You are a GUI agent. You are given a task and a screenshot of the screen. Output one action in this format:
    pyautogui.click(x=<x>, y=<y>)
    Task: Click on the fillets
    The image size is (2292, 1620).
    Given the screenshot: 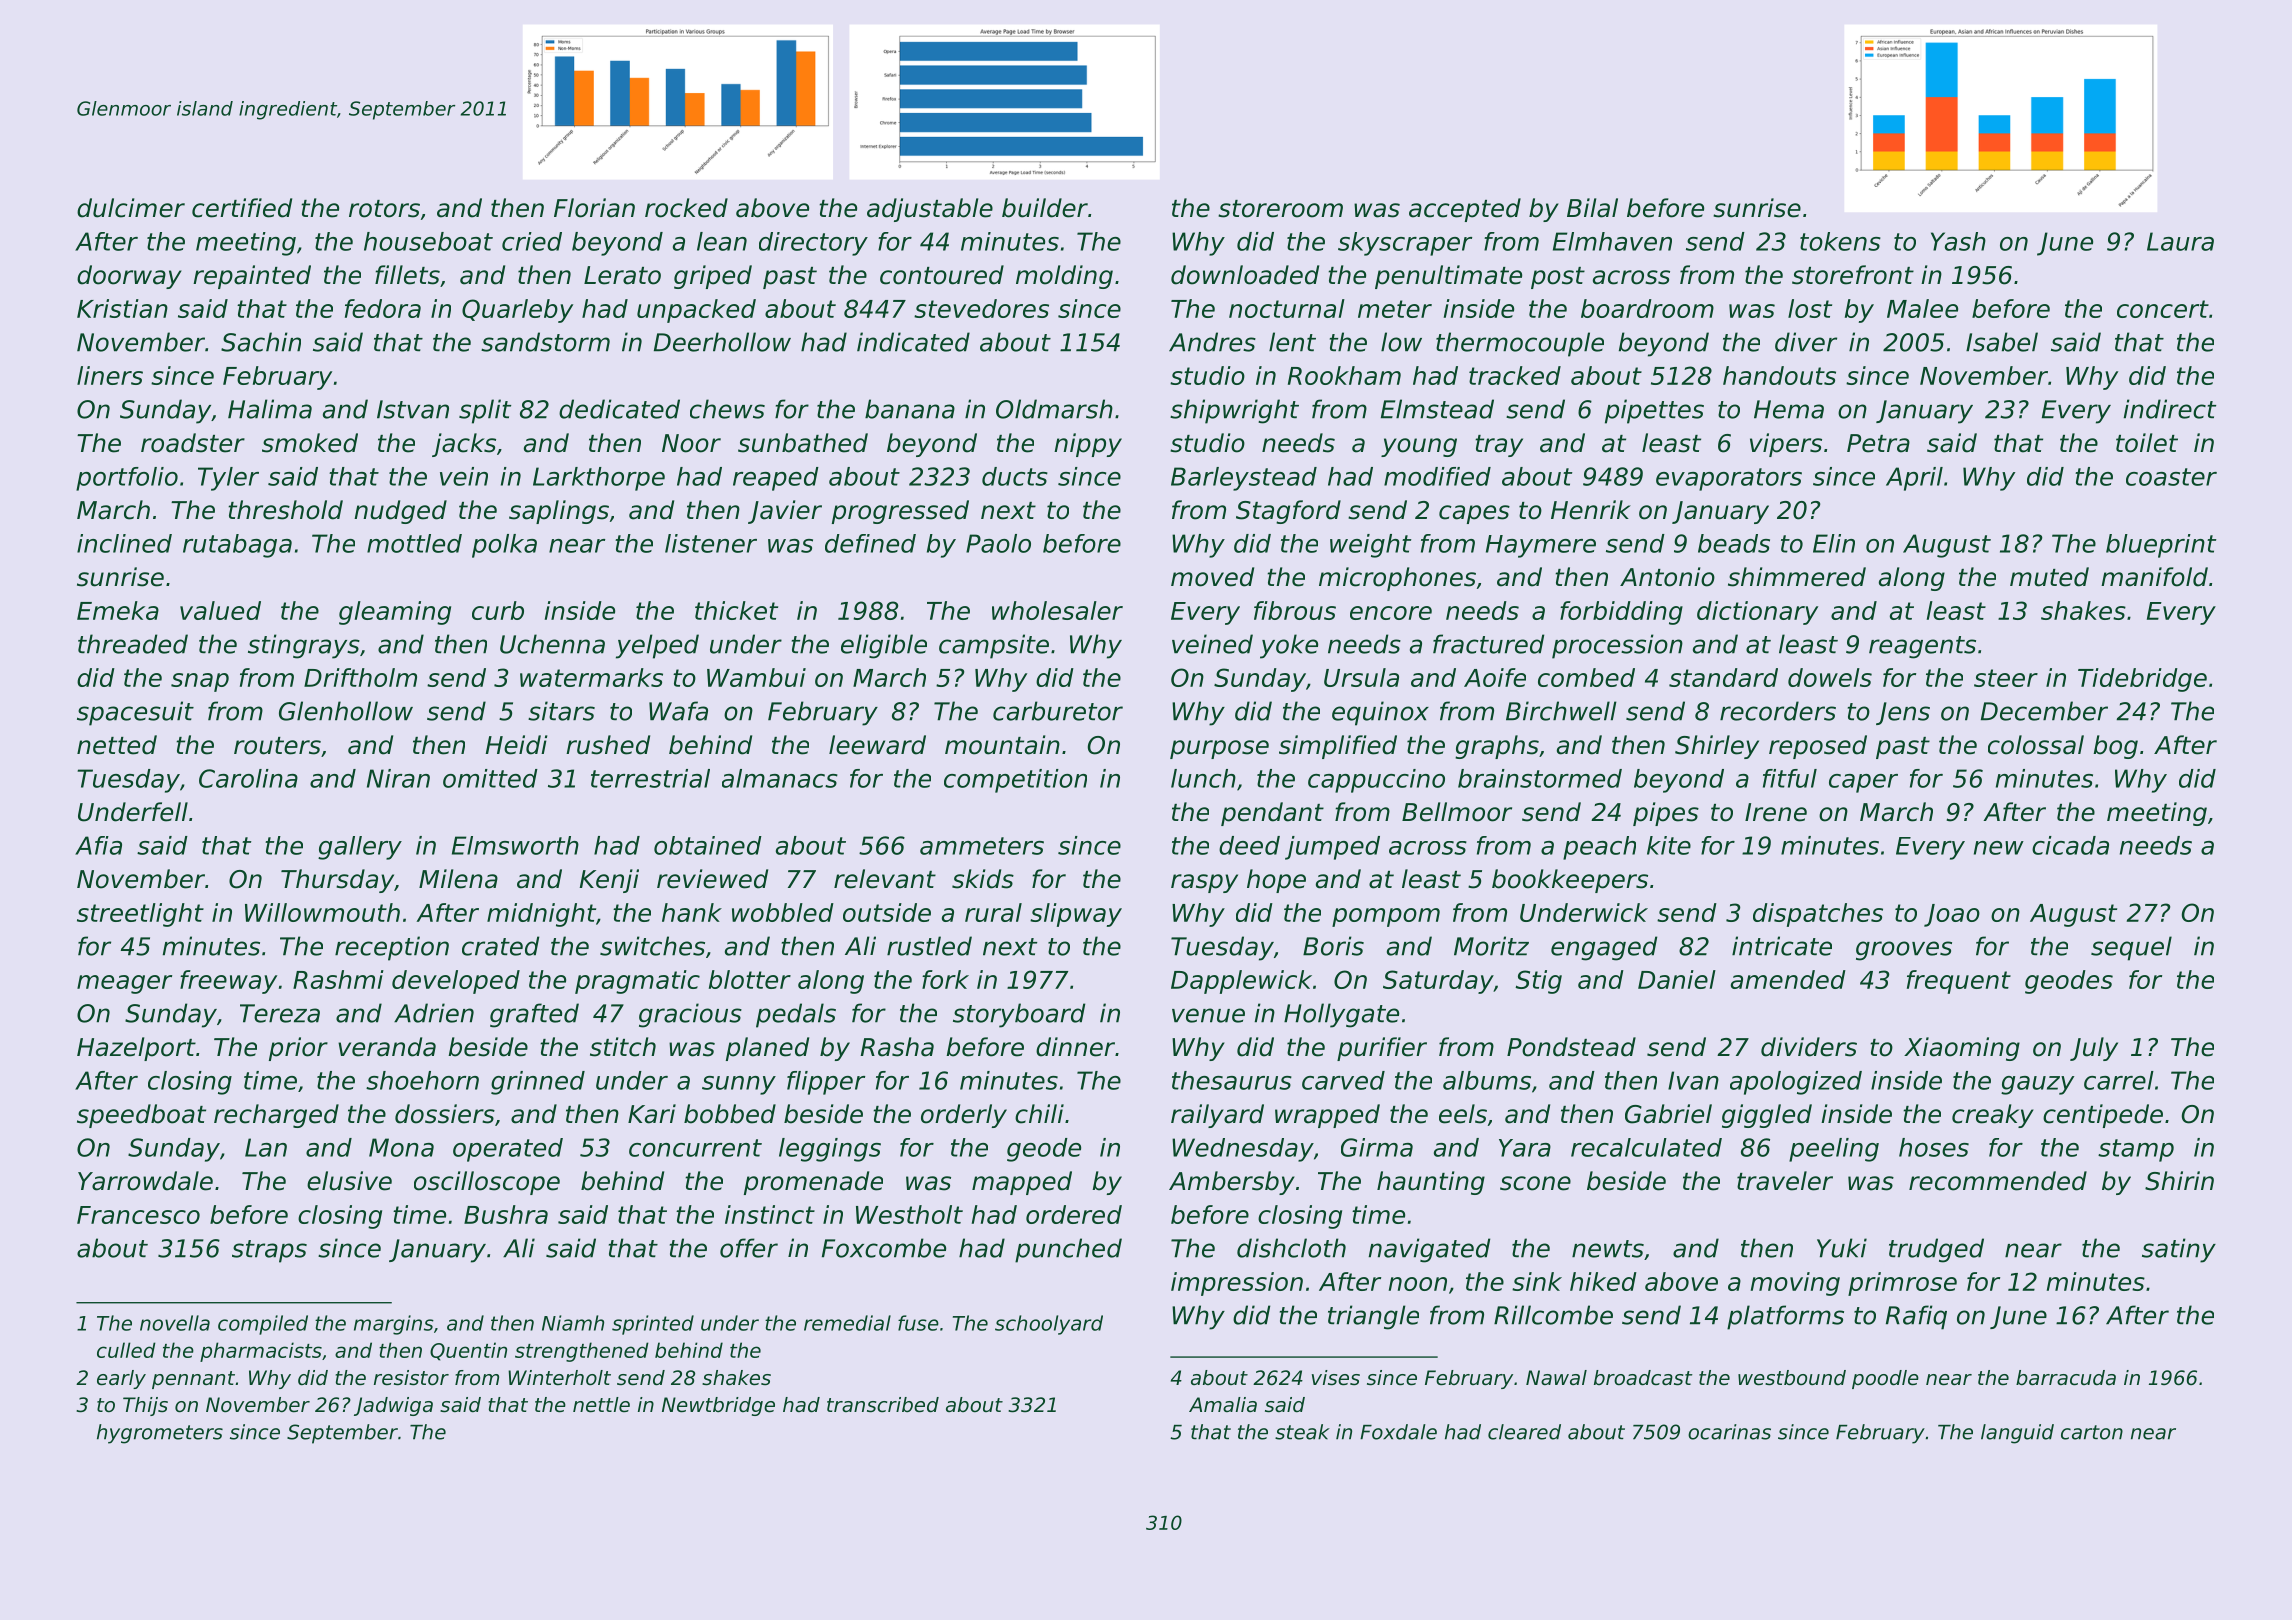 What is the action you would take?
    pyautogui.click(x=407, y=275)
